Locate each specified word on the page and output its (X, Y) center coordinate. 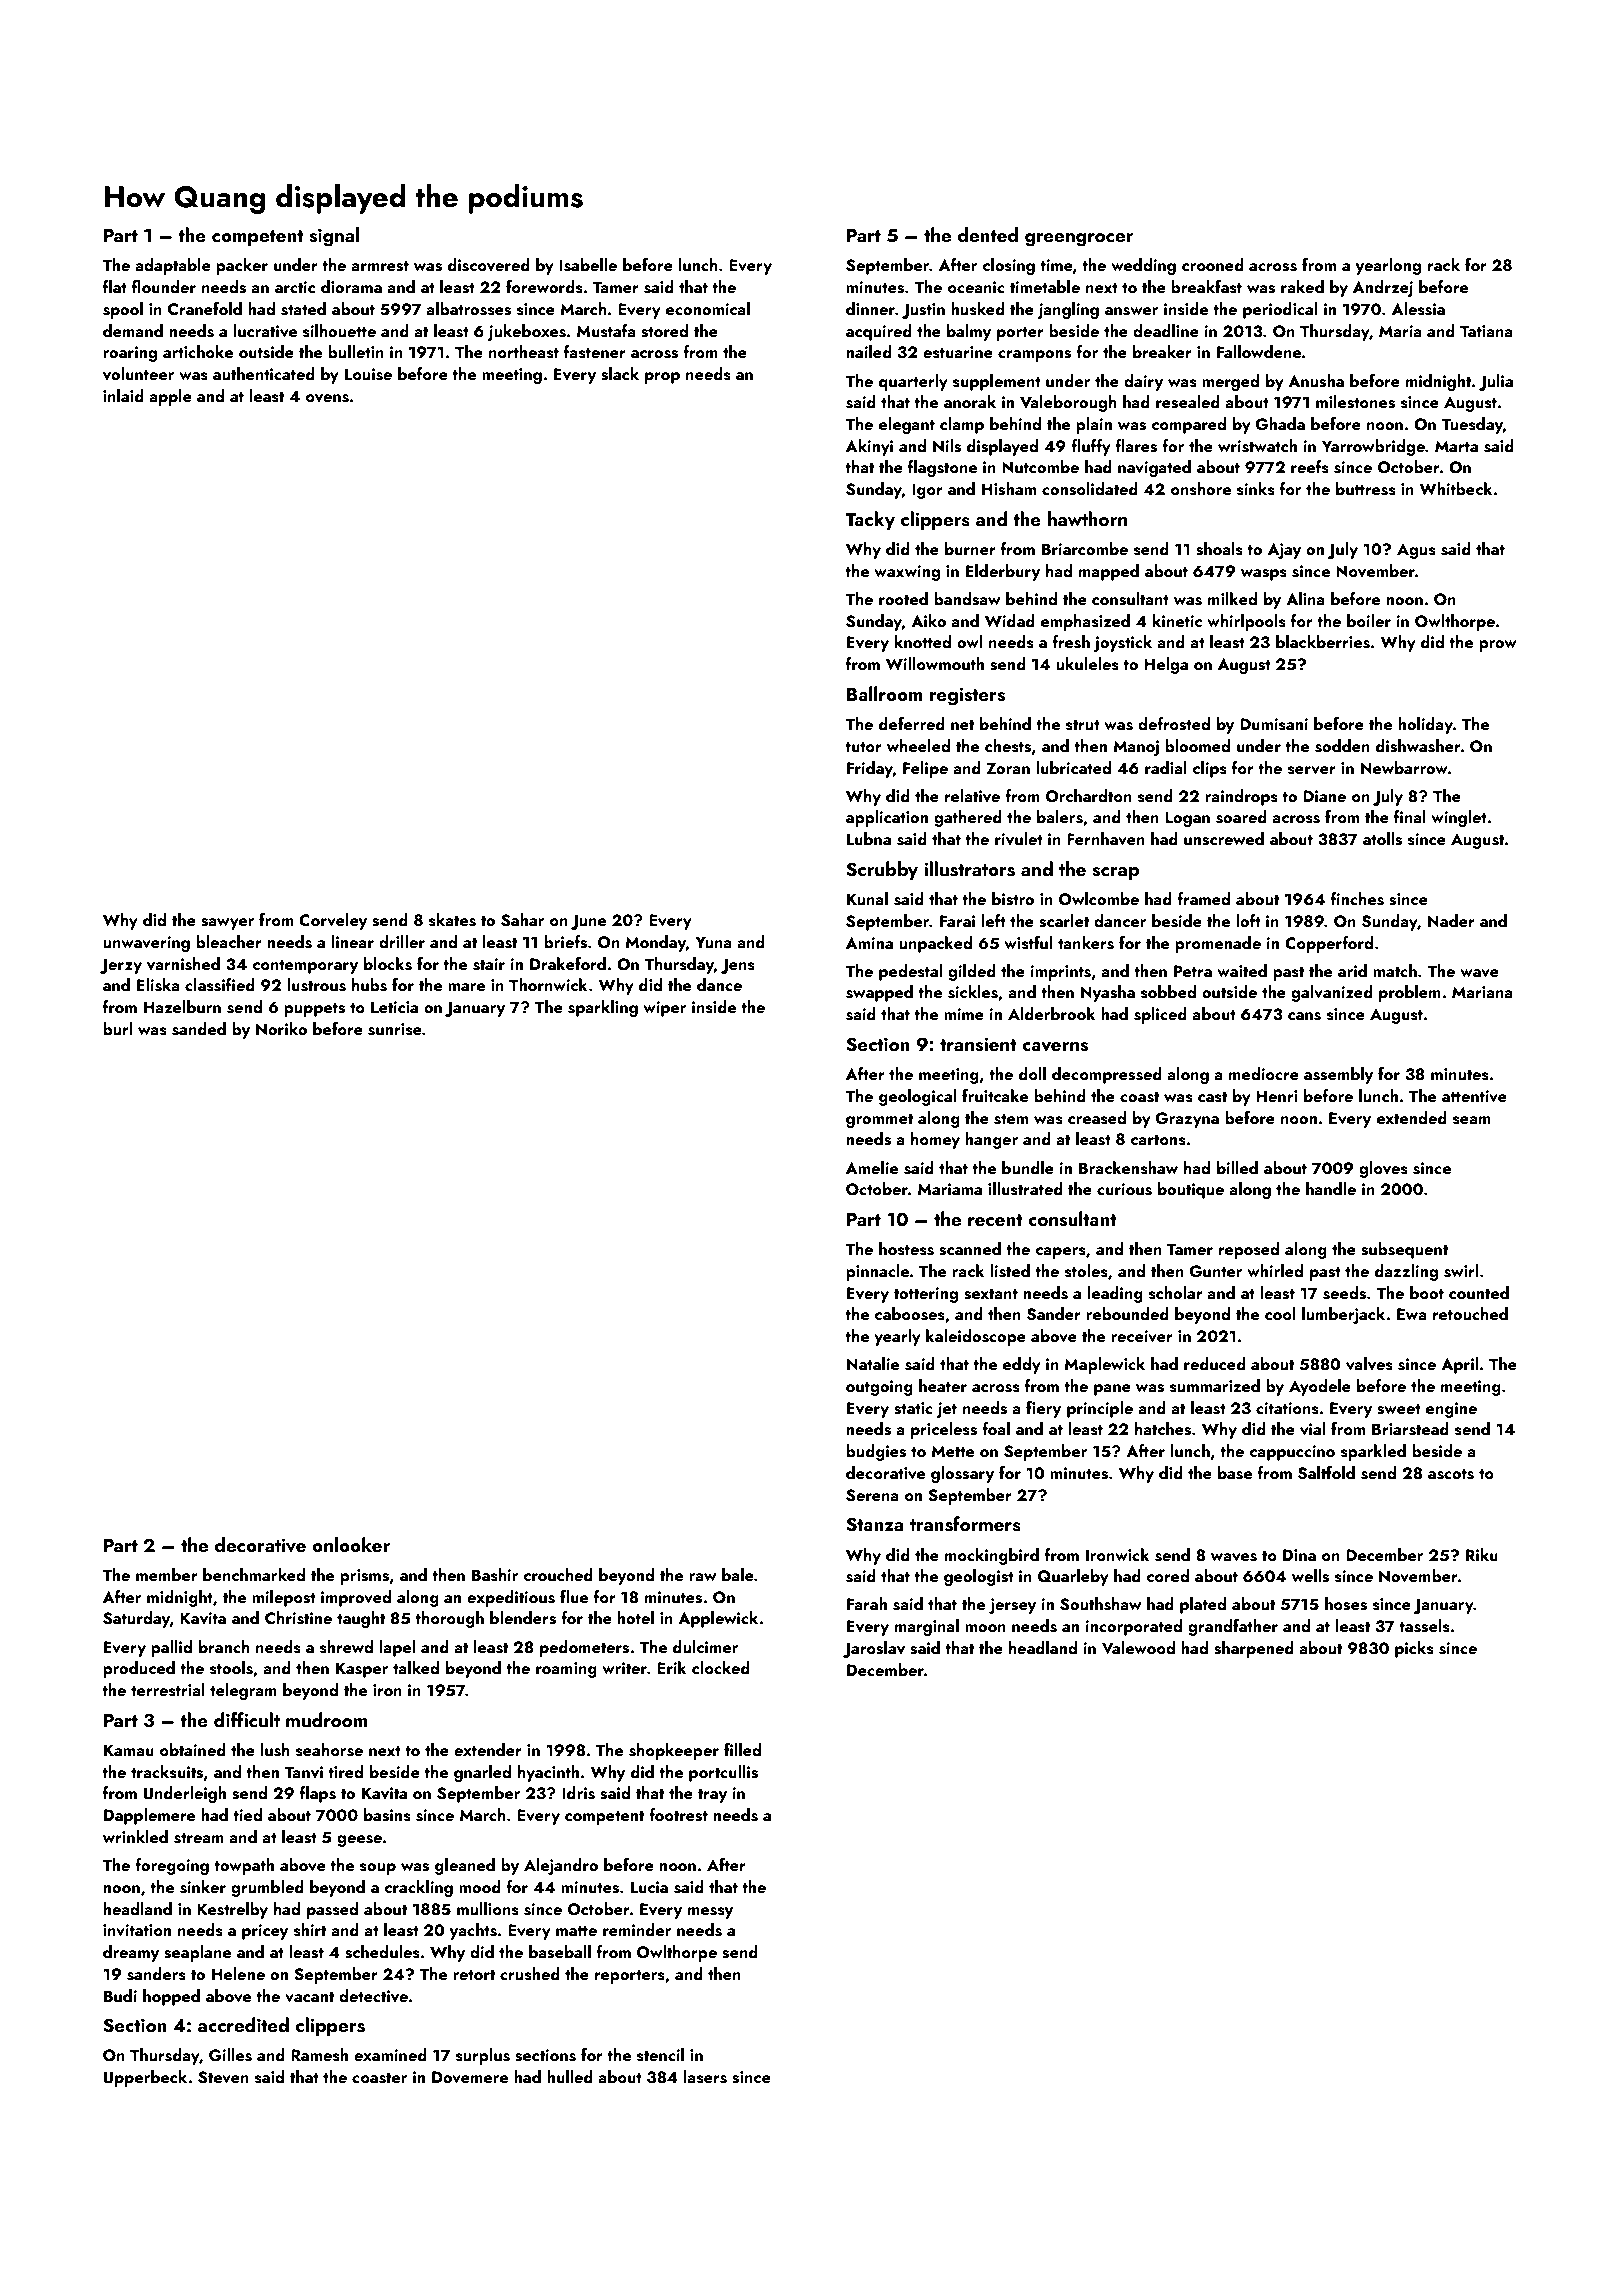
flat (115, 286)
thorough (449, 1619)
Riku (1482, 1554)
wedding (1143, 266)
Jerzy (121, 966)
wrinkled (135, 1836)
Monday (655, 943)
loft (1248, 920)
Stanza (874, 1524)
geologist (979, 1577)
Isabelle (588, 265)
